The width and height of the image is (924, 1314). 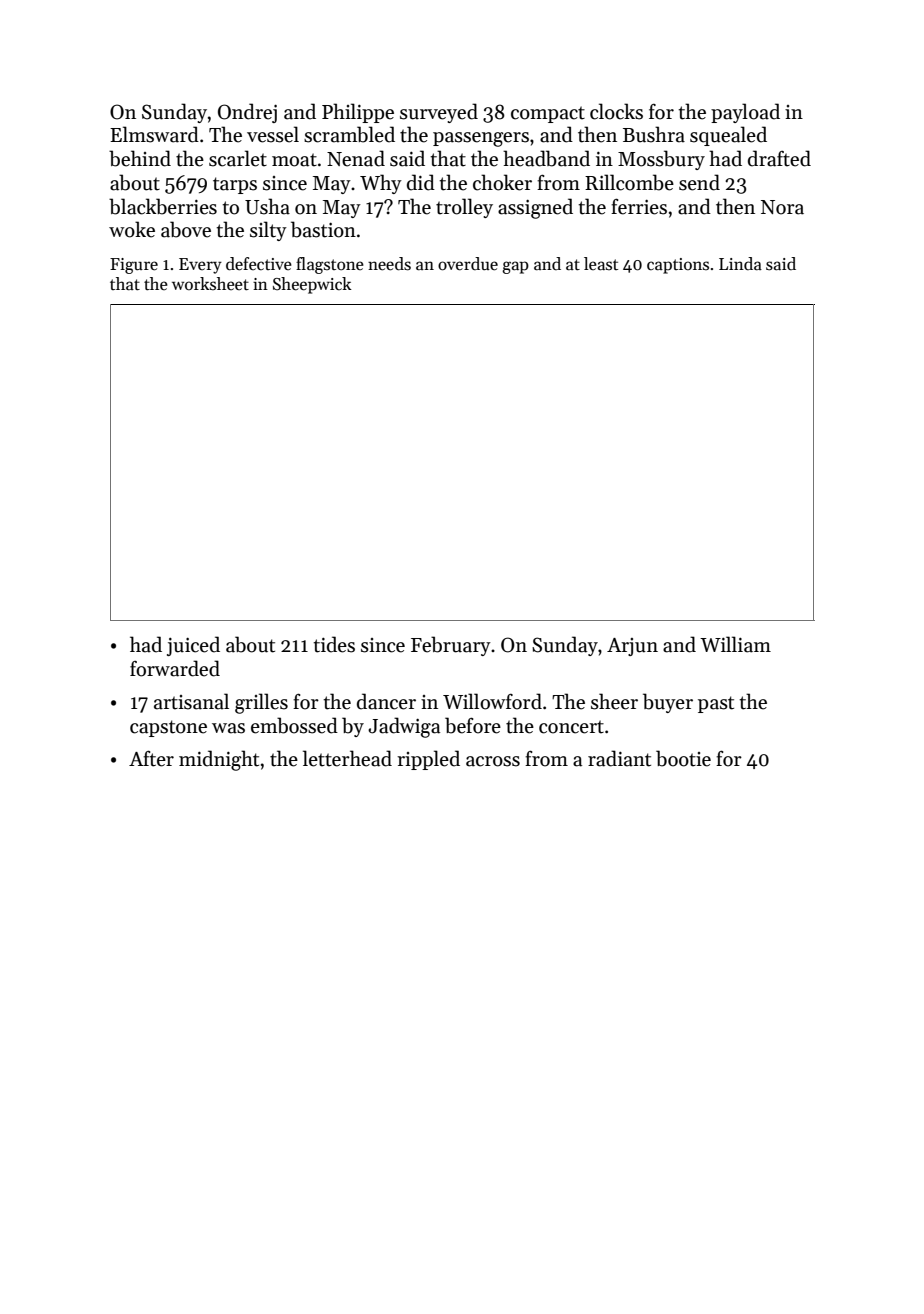 I want to click on tides, so click(x=334, y=644).
